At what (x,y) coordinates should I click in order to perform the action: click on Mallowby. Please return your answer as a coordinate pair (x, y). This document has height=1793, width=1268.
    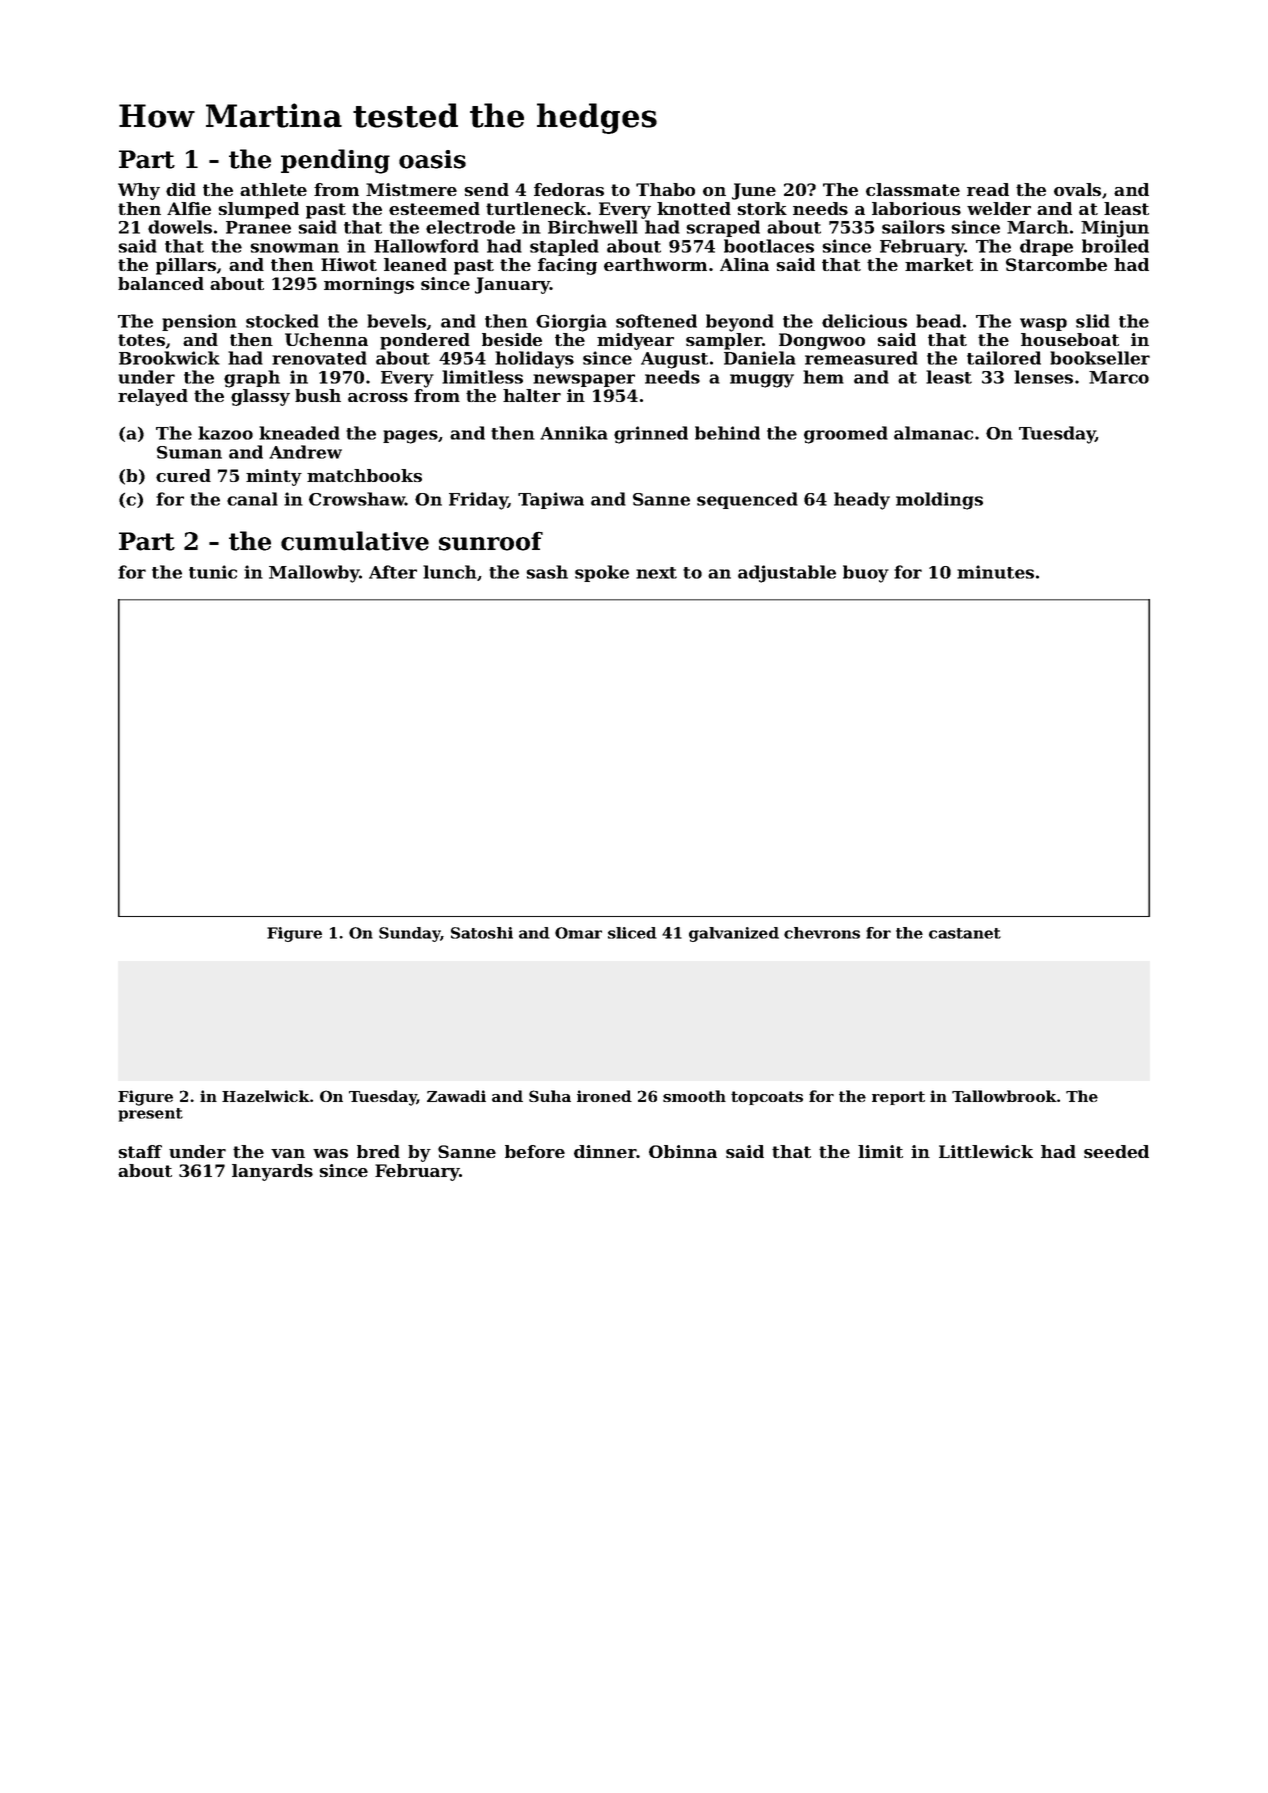
    Looking at the image, I should click on (314, 574).
